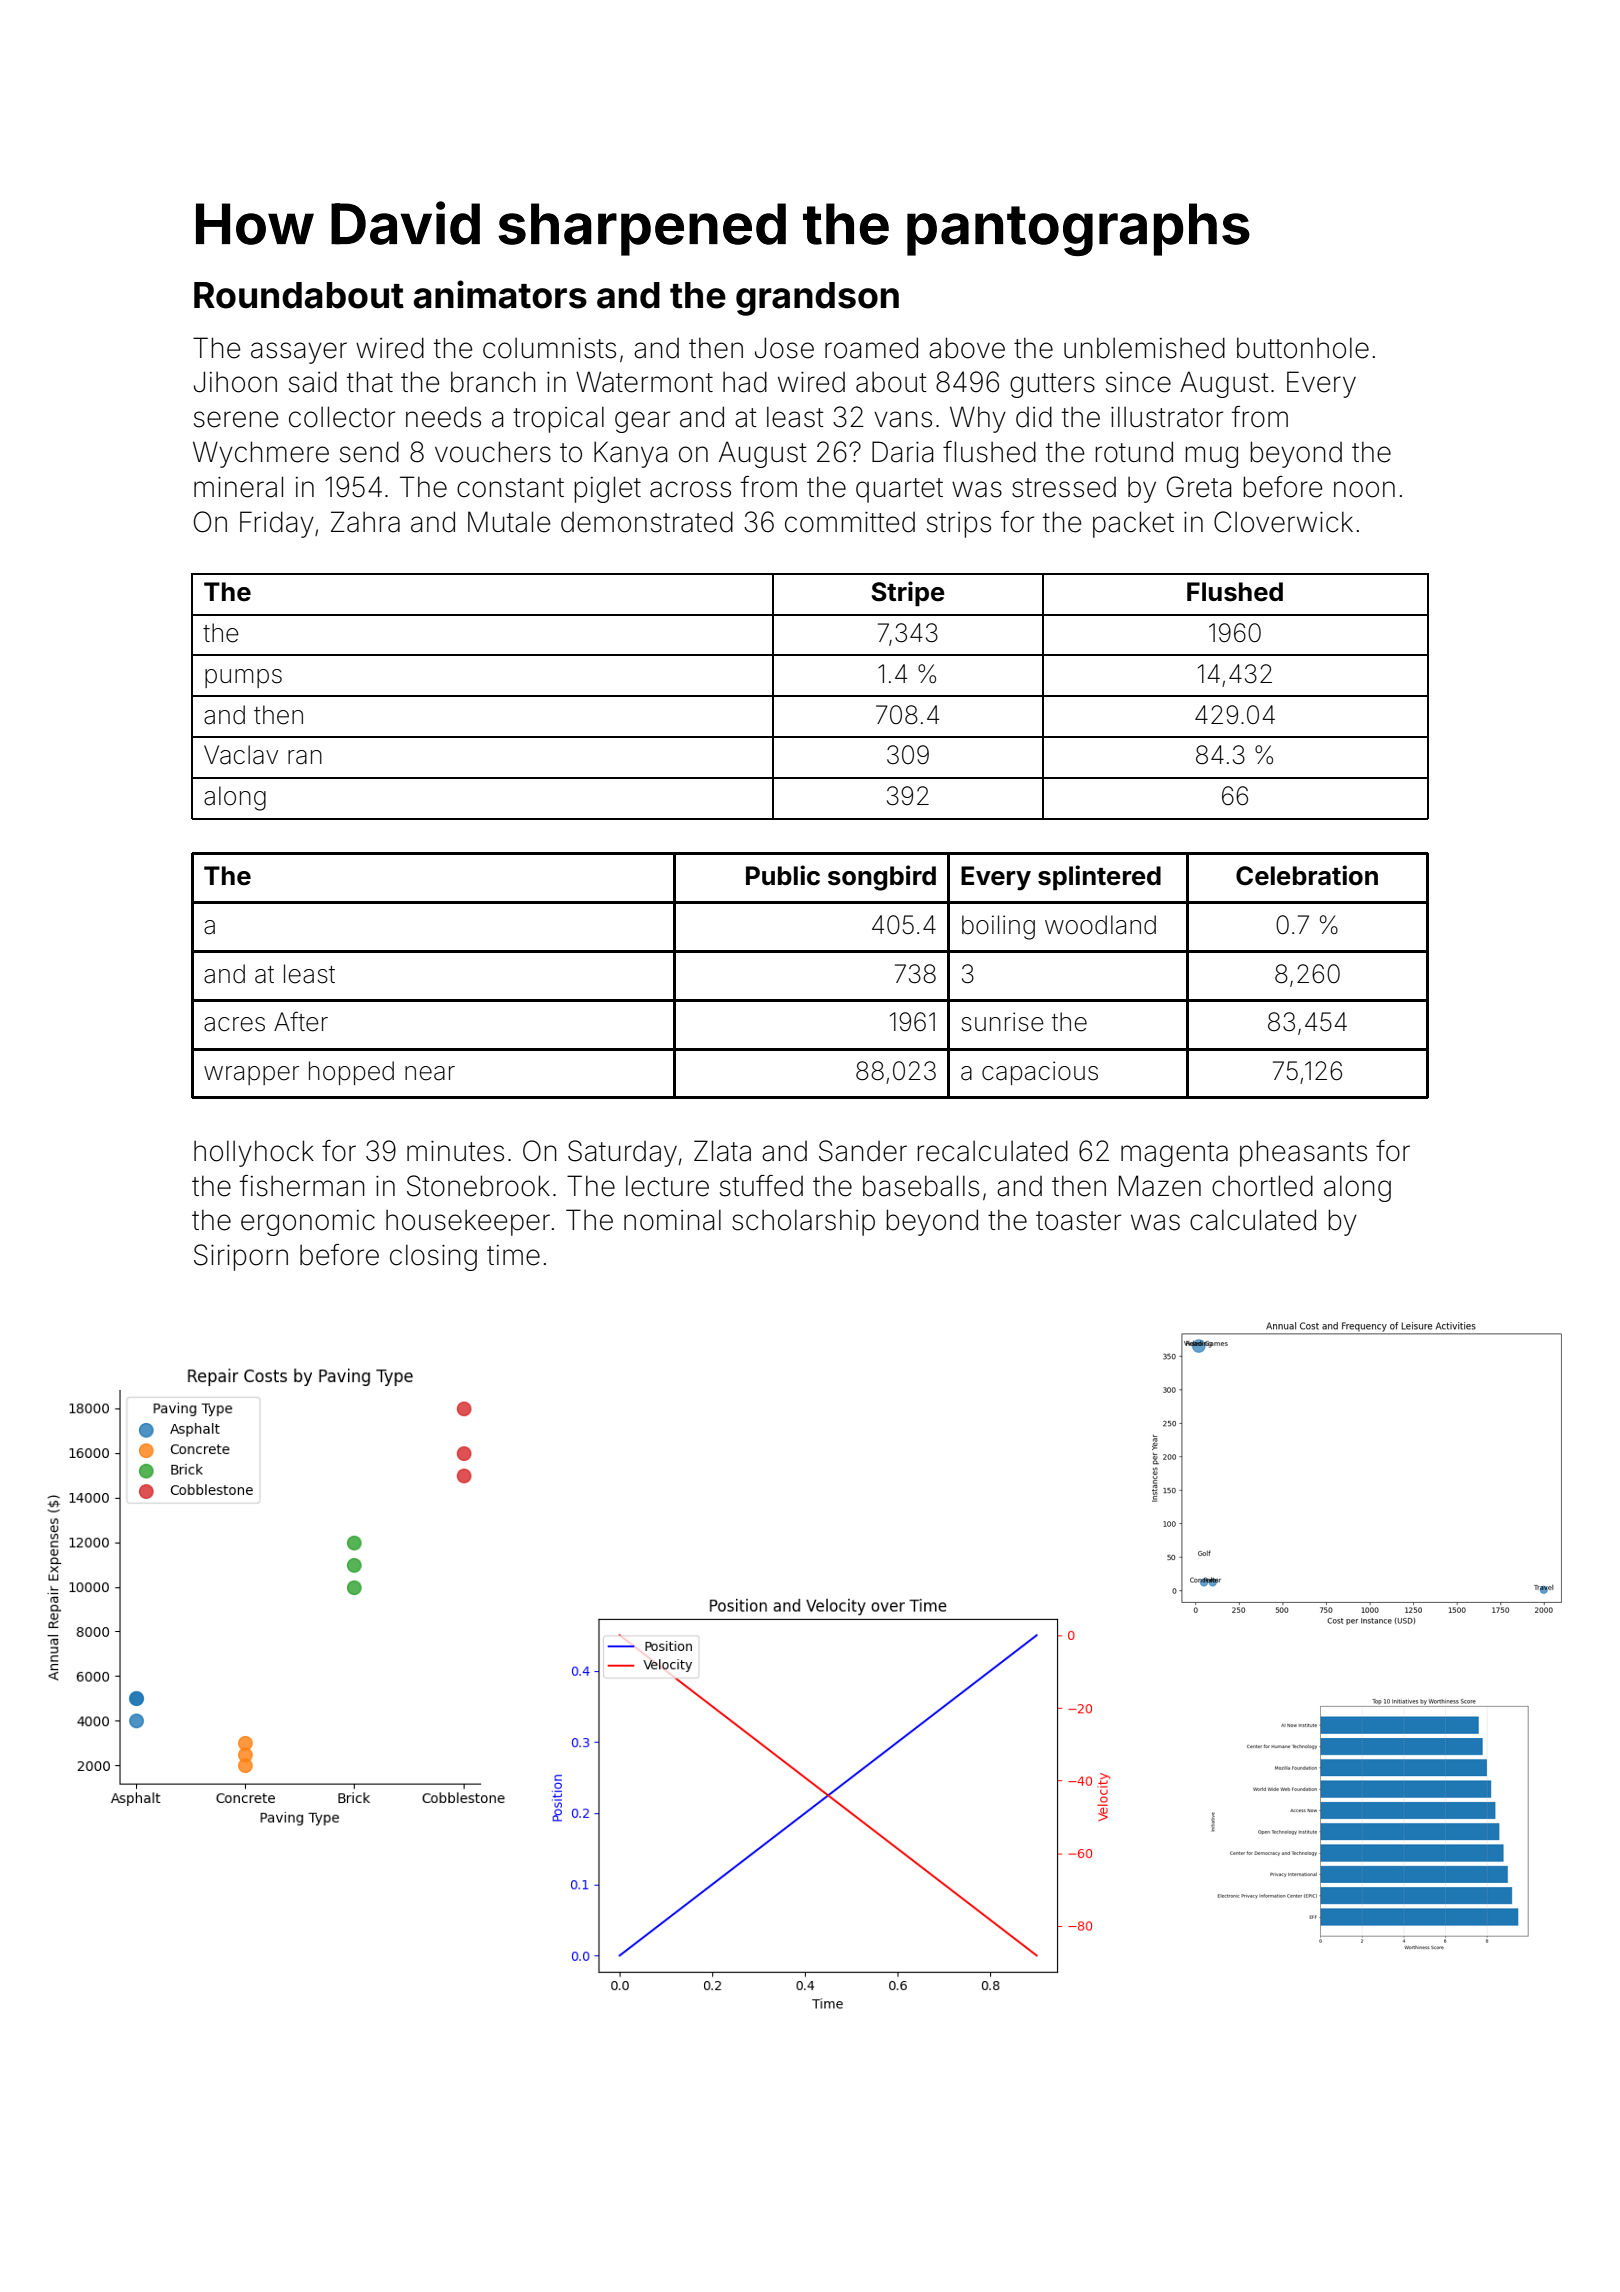 The image size is (1620, 2292). I want to click on woodland, so click(1100, 925).
